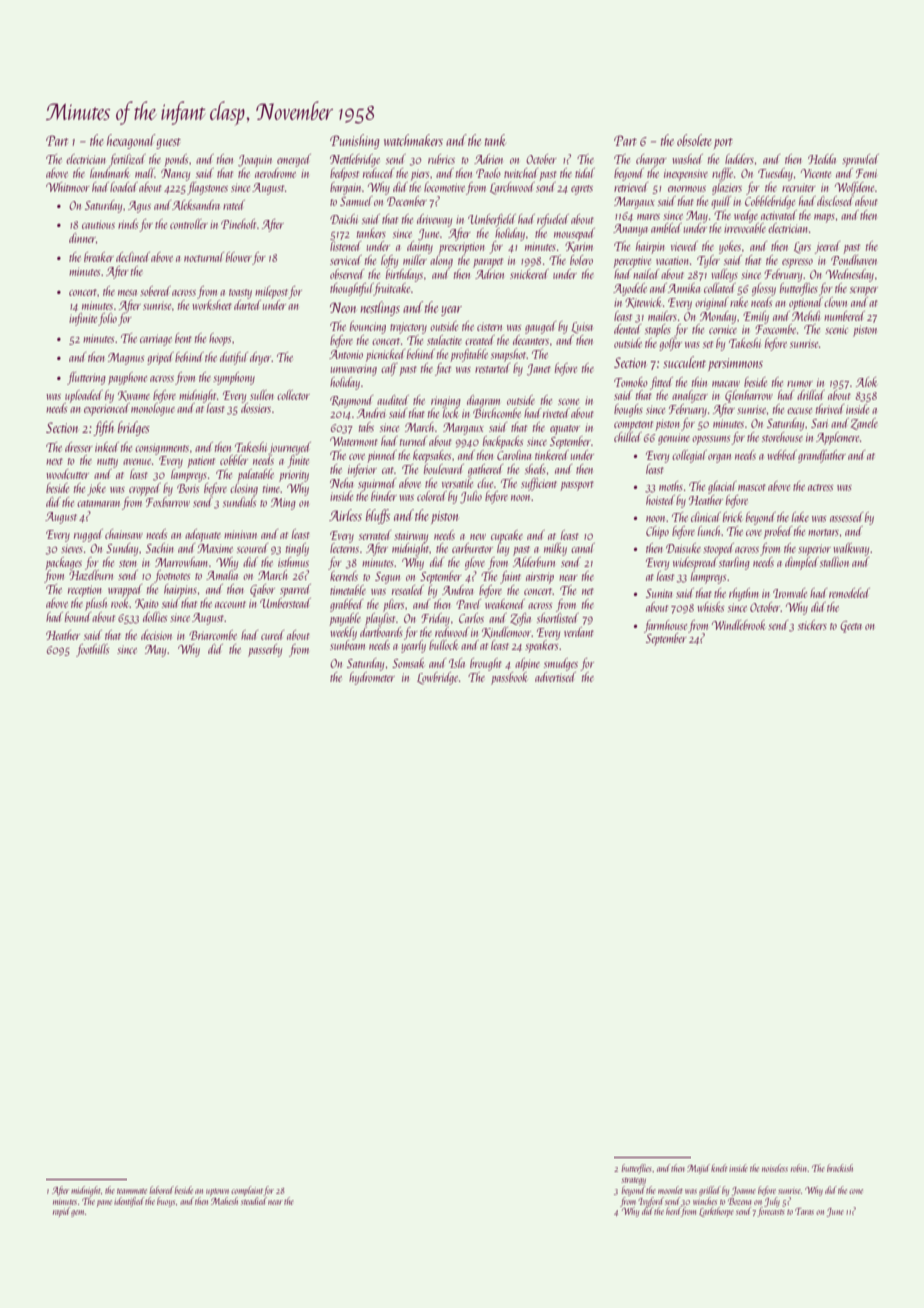  Describe the element at coordinates (254, 1201) in the screenshot. I see `steadied` at that location.
